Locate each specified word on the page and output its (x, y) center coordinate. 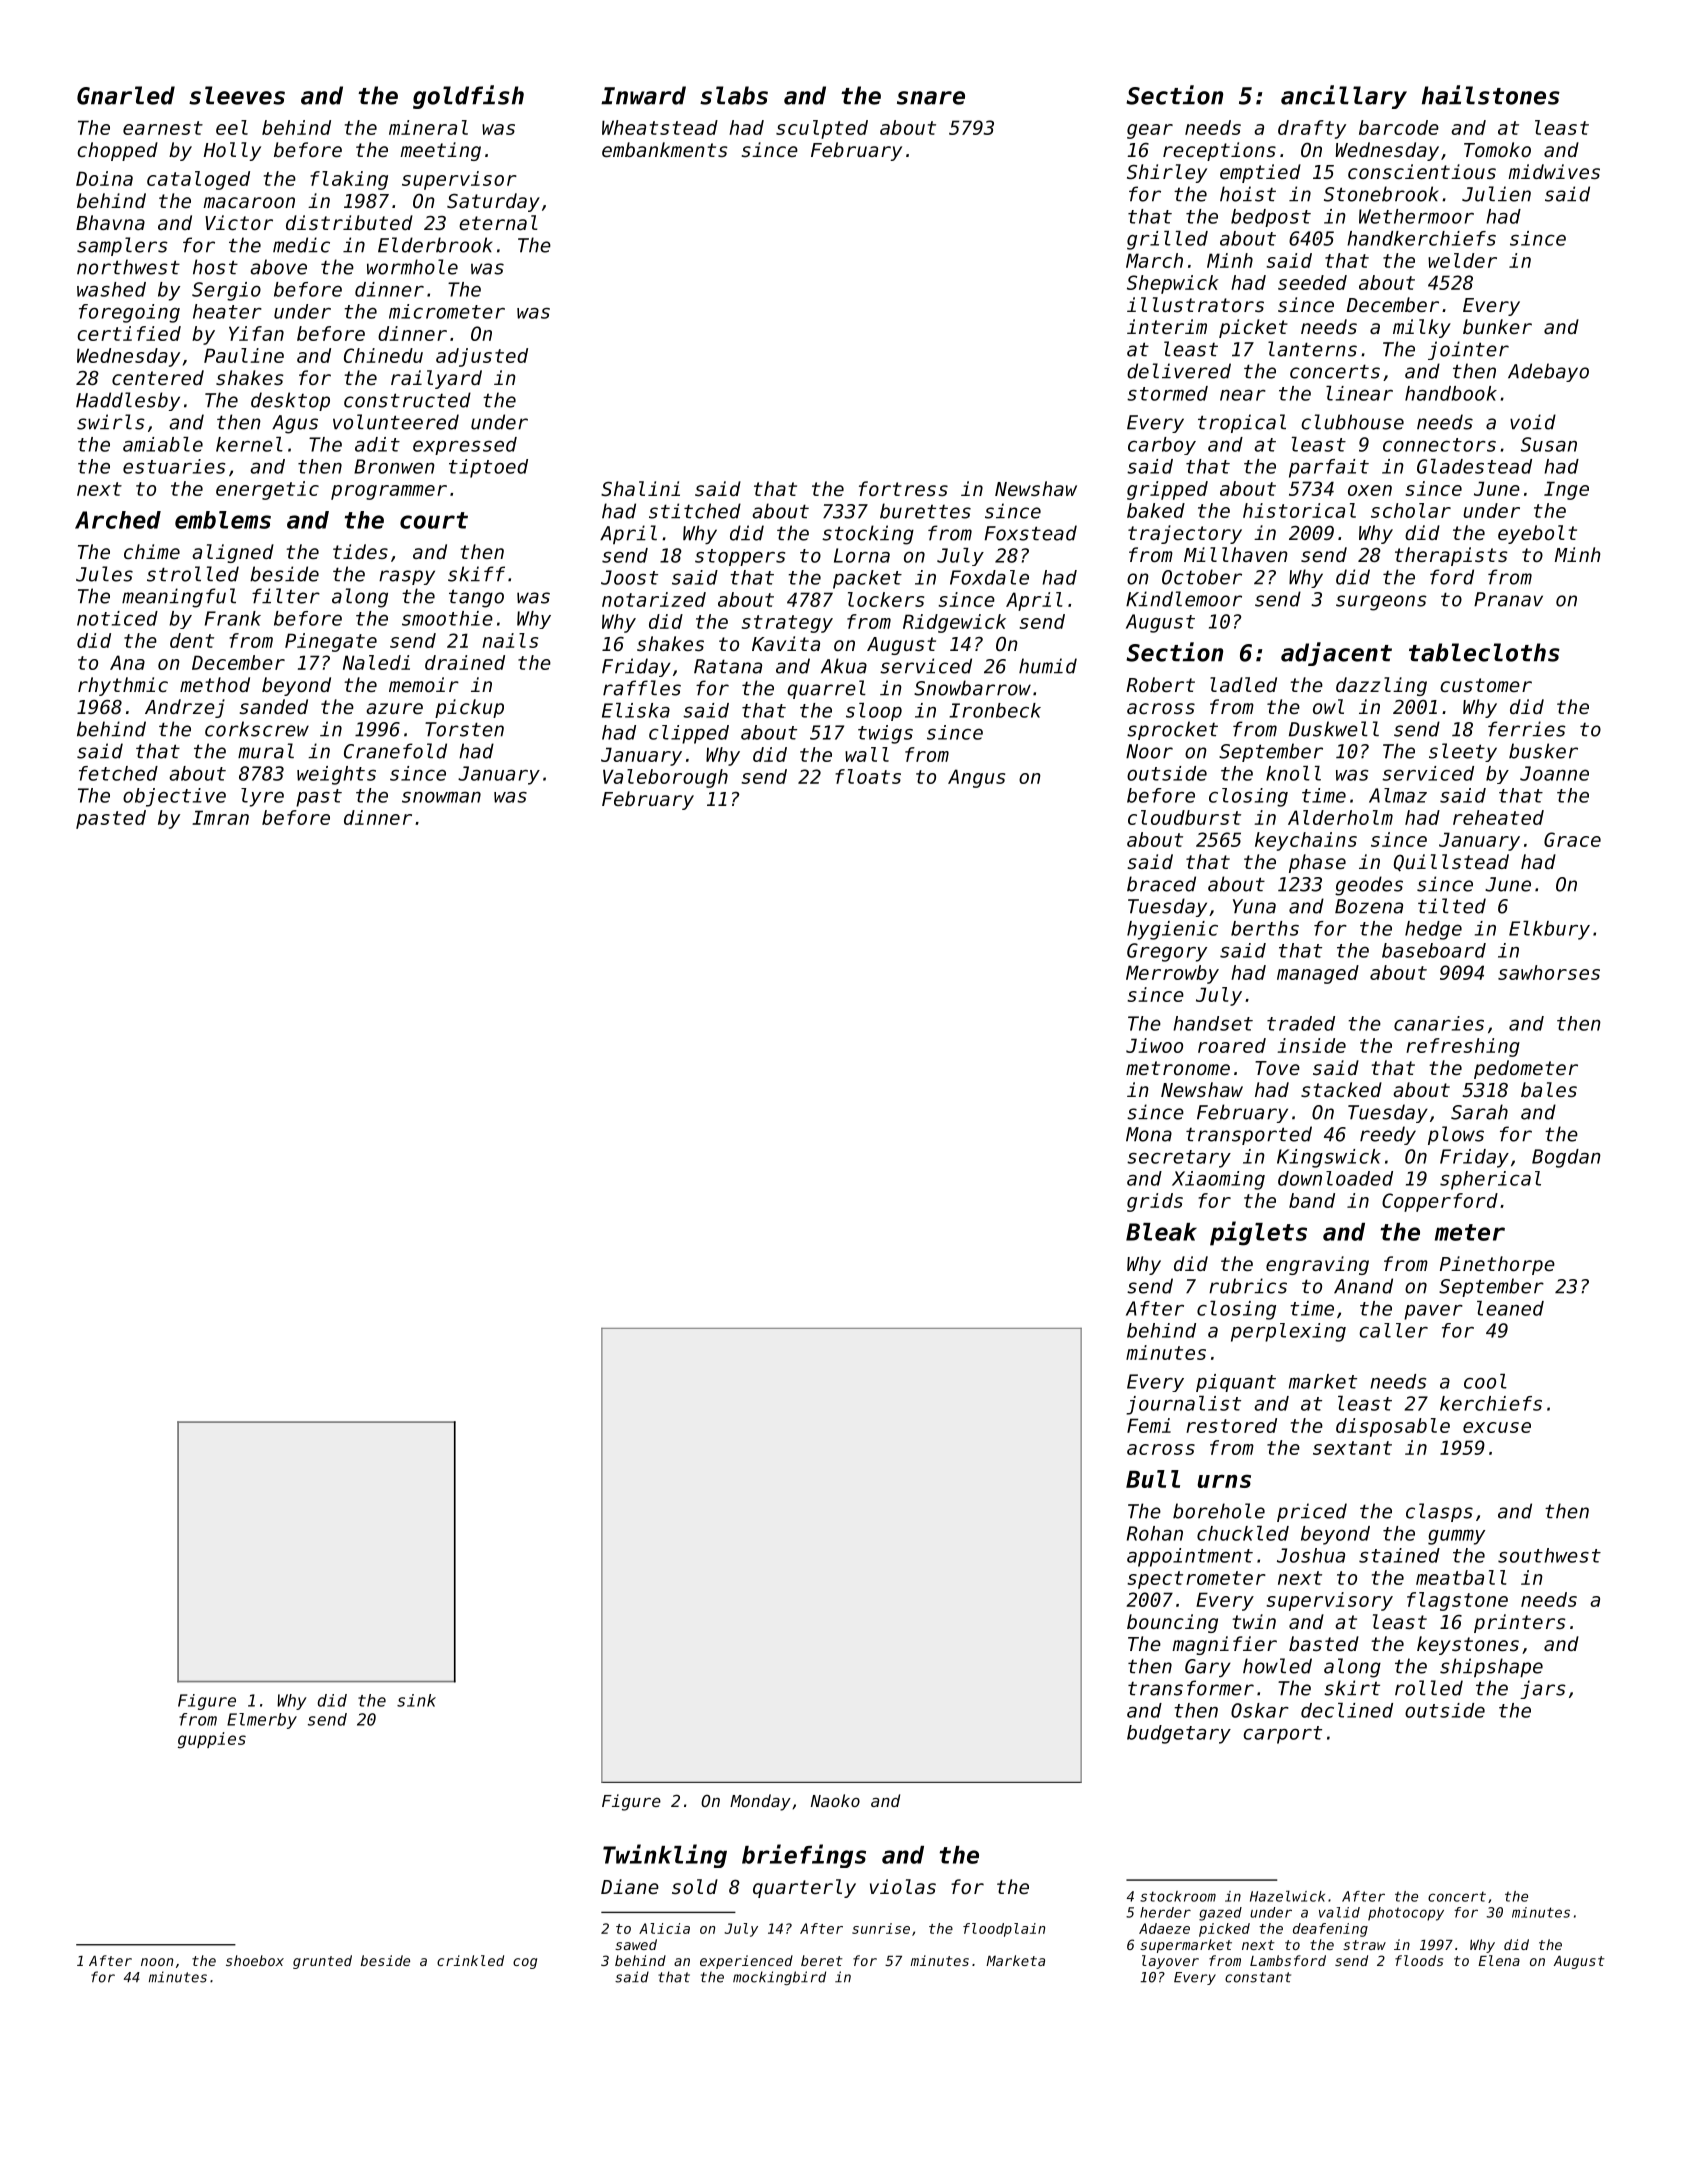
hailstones (1491, 95)
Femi (1149, 1425)
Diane (630, 1886)
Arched (118, 520)
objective (174, 797)
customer (1486, 685)
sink (416, 1700)
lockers (886, 599)
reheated (1498, 817)
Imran (220, 817)
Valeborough (665, 778)
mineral (428, 127)
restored (1231, 1425)
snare (931, 98)
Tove (1277, 1068)
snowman (441, 797)
